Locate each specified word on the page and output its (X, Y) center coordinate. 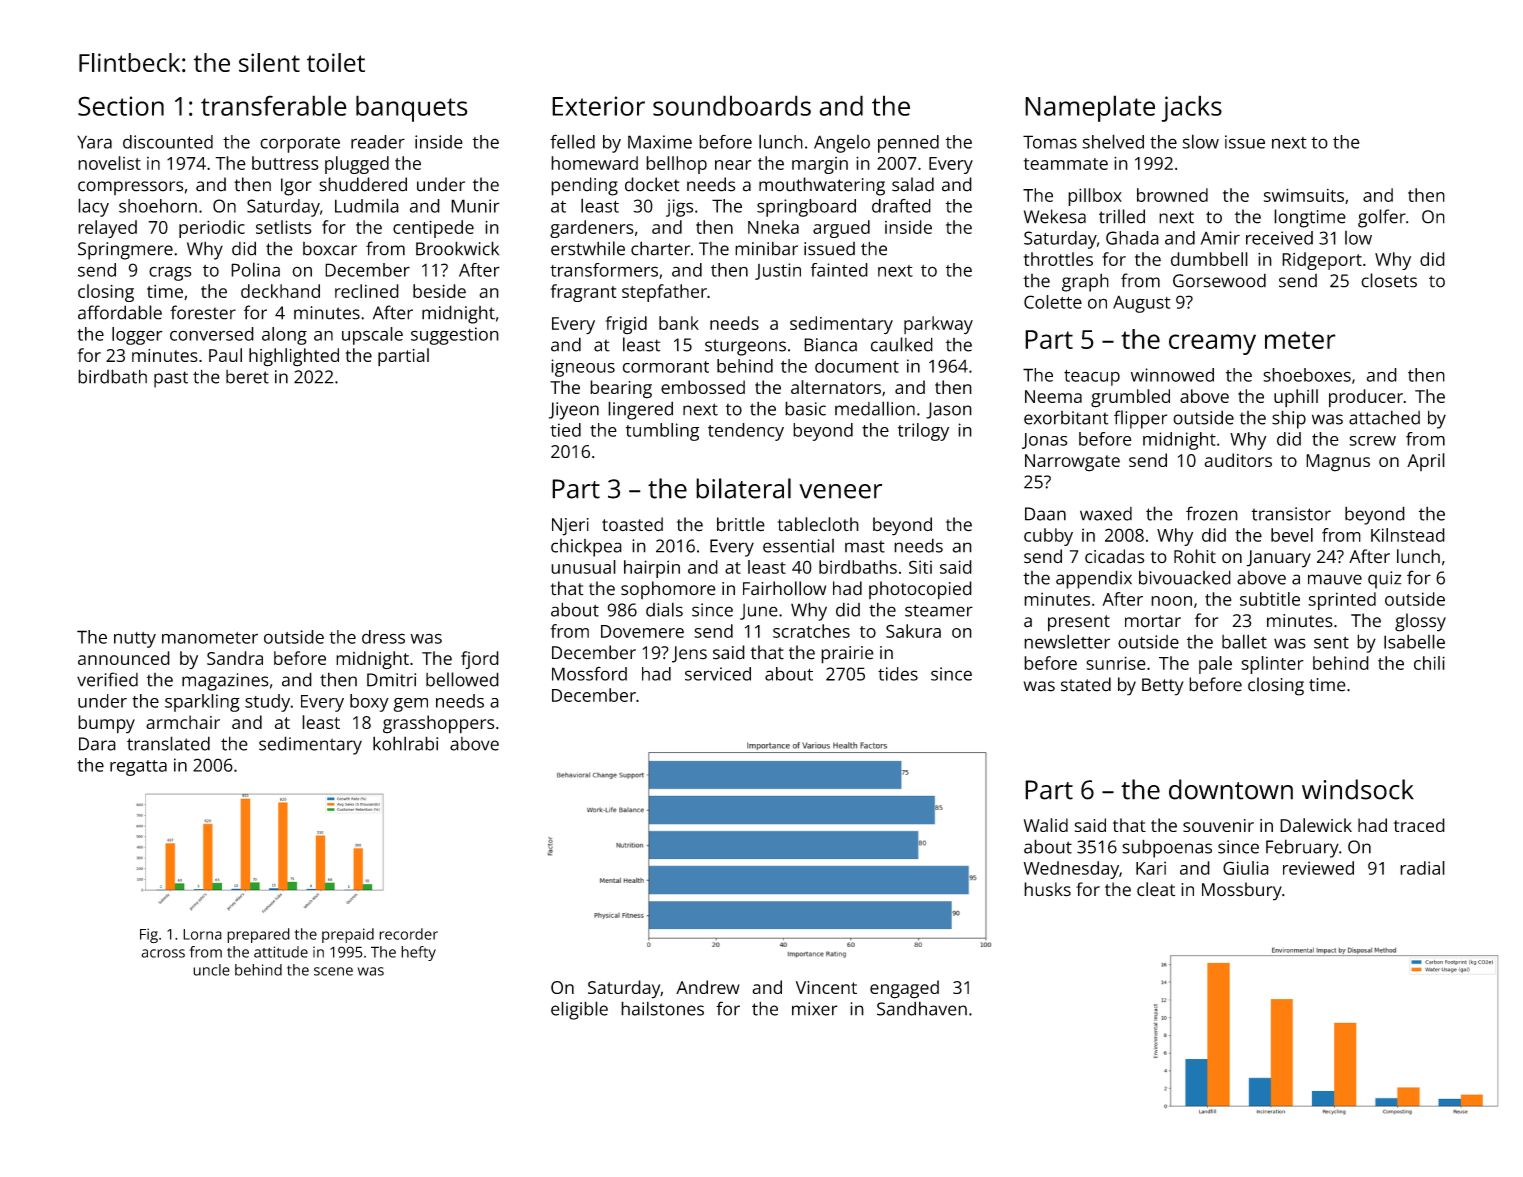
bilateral (743, 488)
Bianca (830, 345)
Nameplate (1090, 108)
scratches (811, 631)
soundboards (732, 105)
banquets (412, 108)
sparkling (202, 703)
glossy (1420, 622)
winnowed (1172, 375)
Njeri (570, 527)
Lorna (202, 934)
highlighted (294, 357)
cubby (1048, 537)
